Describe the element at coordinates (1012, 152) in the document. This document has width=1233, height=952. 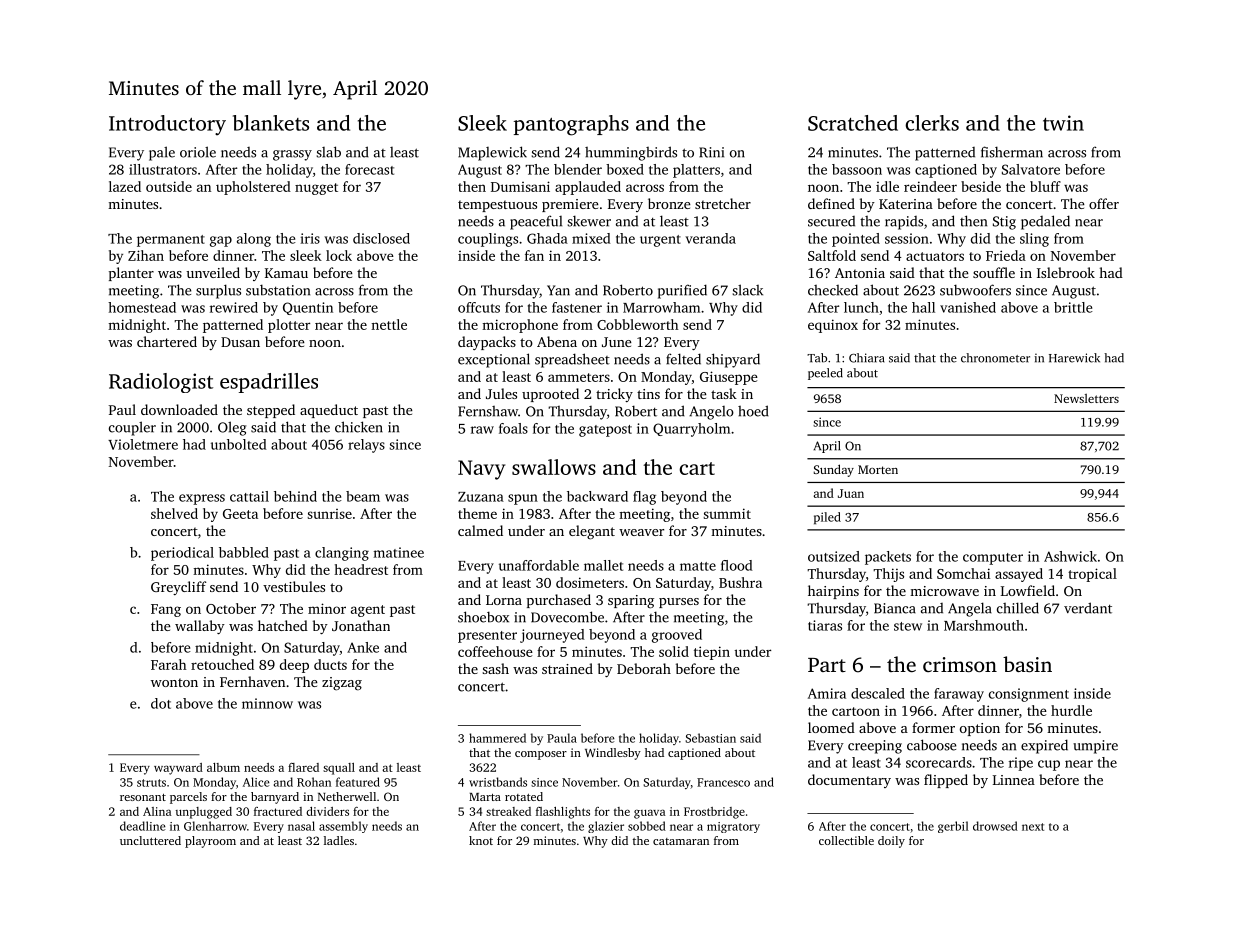
I see `fisherman` at that location.
